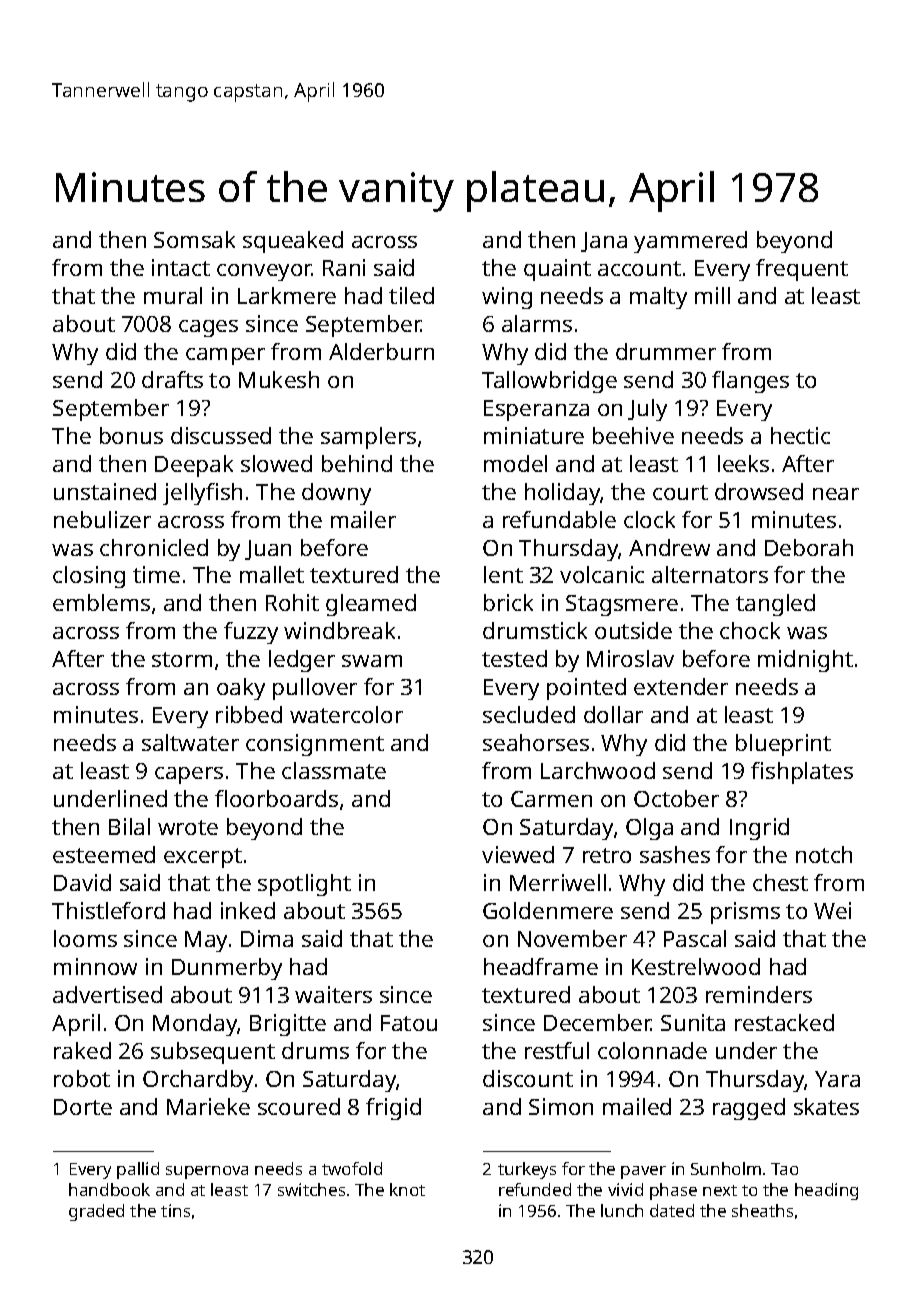  Describe the element at coordinates (750, 382) in the screenshot. I see `flanges` at that location.
